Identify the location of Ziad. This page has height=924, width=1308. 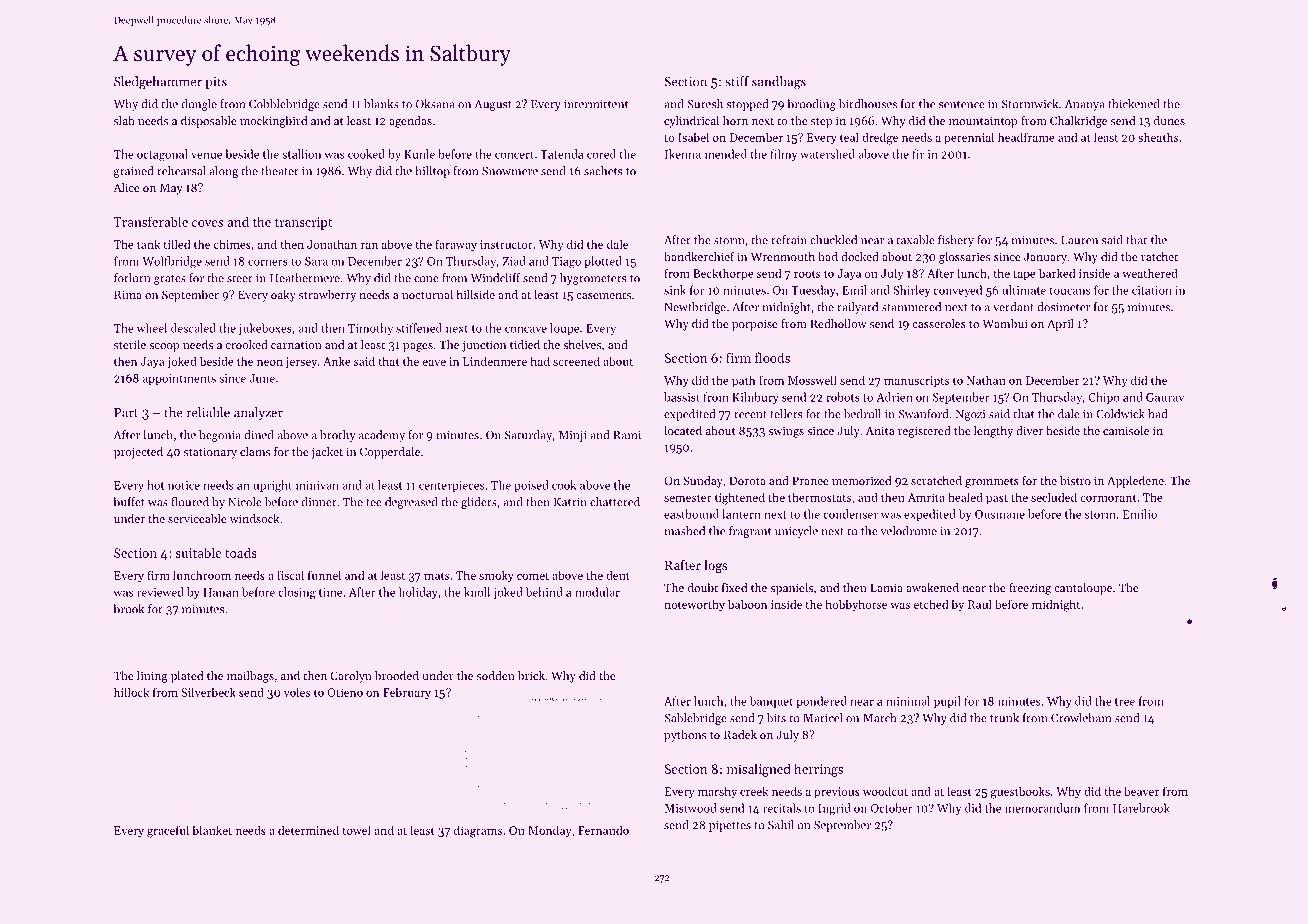
(514, 261).
